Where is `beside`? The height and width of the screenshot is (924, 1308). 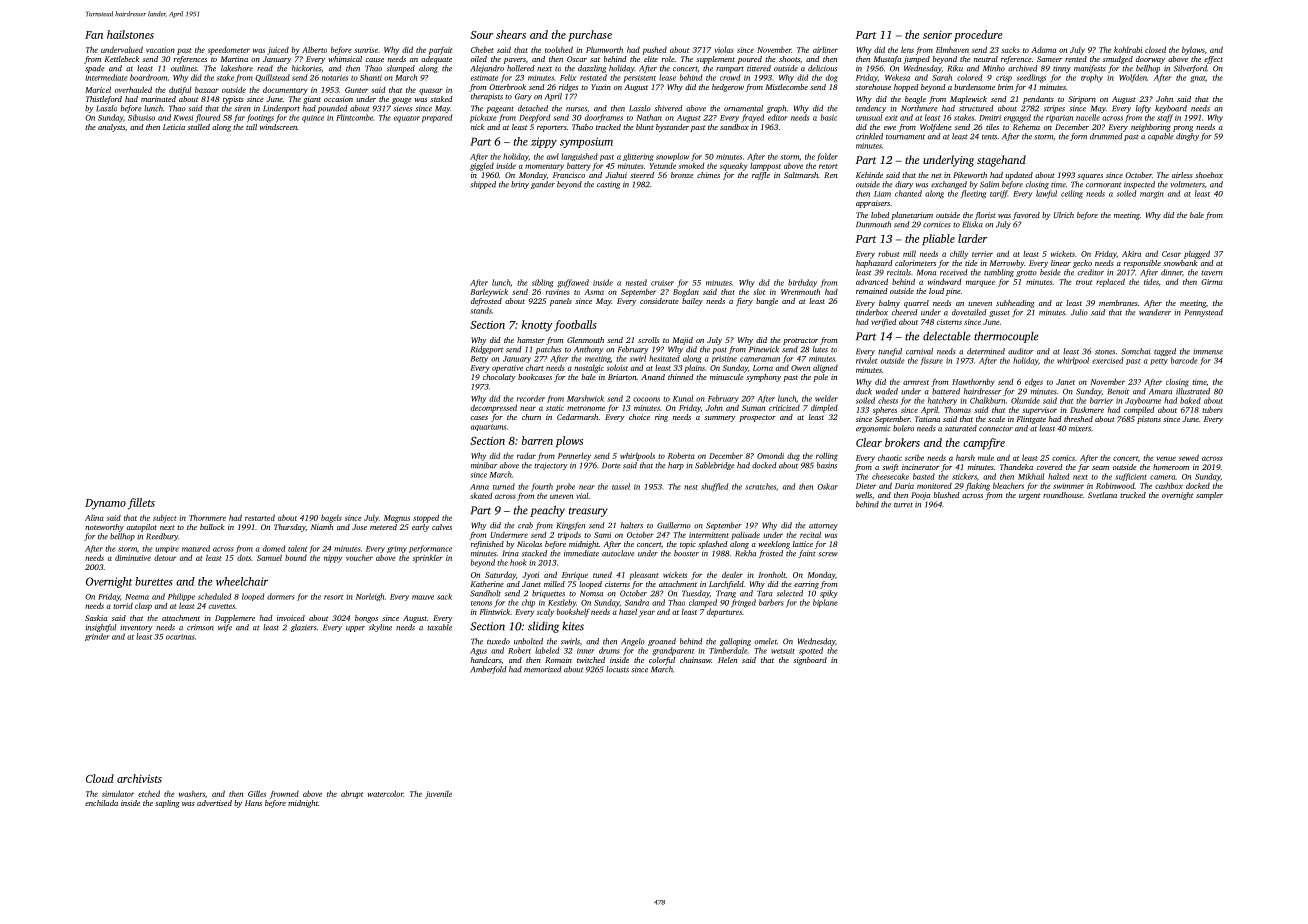 beside is located at coordinates (1050, 272).
